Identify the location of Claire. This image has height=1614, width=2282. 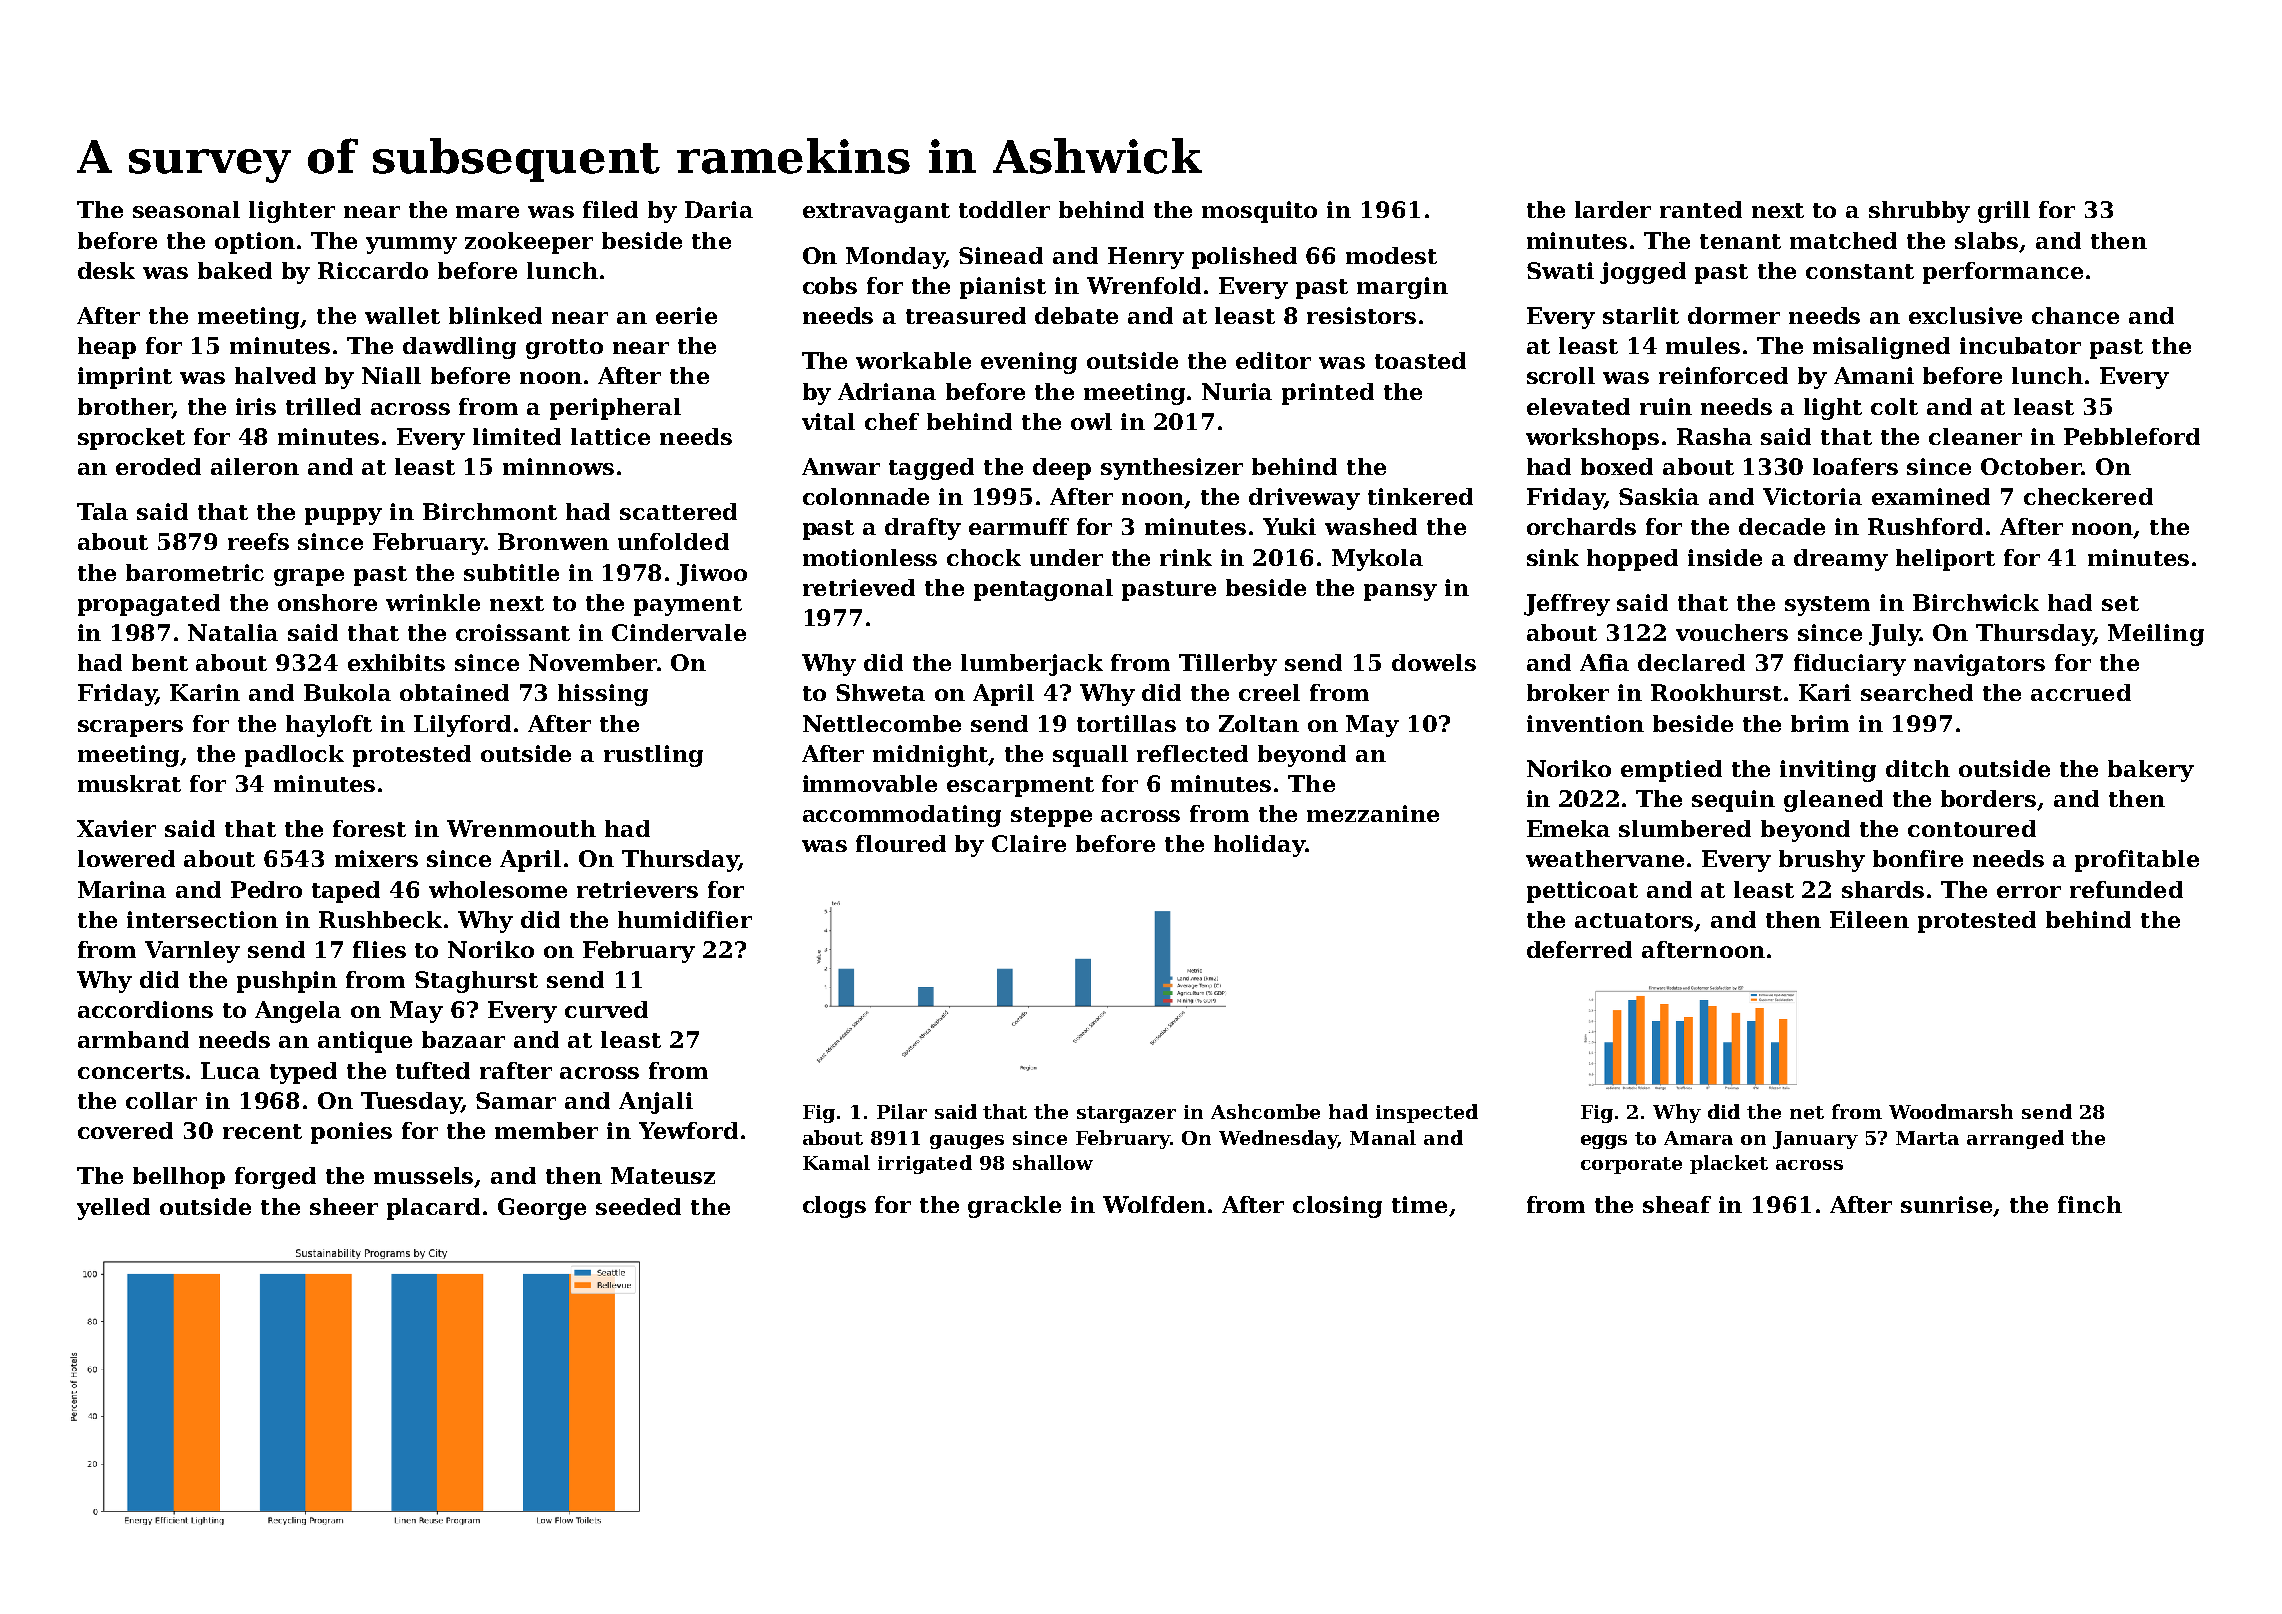
(1029, 843).
